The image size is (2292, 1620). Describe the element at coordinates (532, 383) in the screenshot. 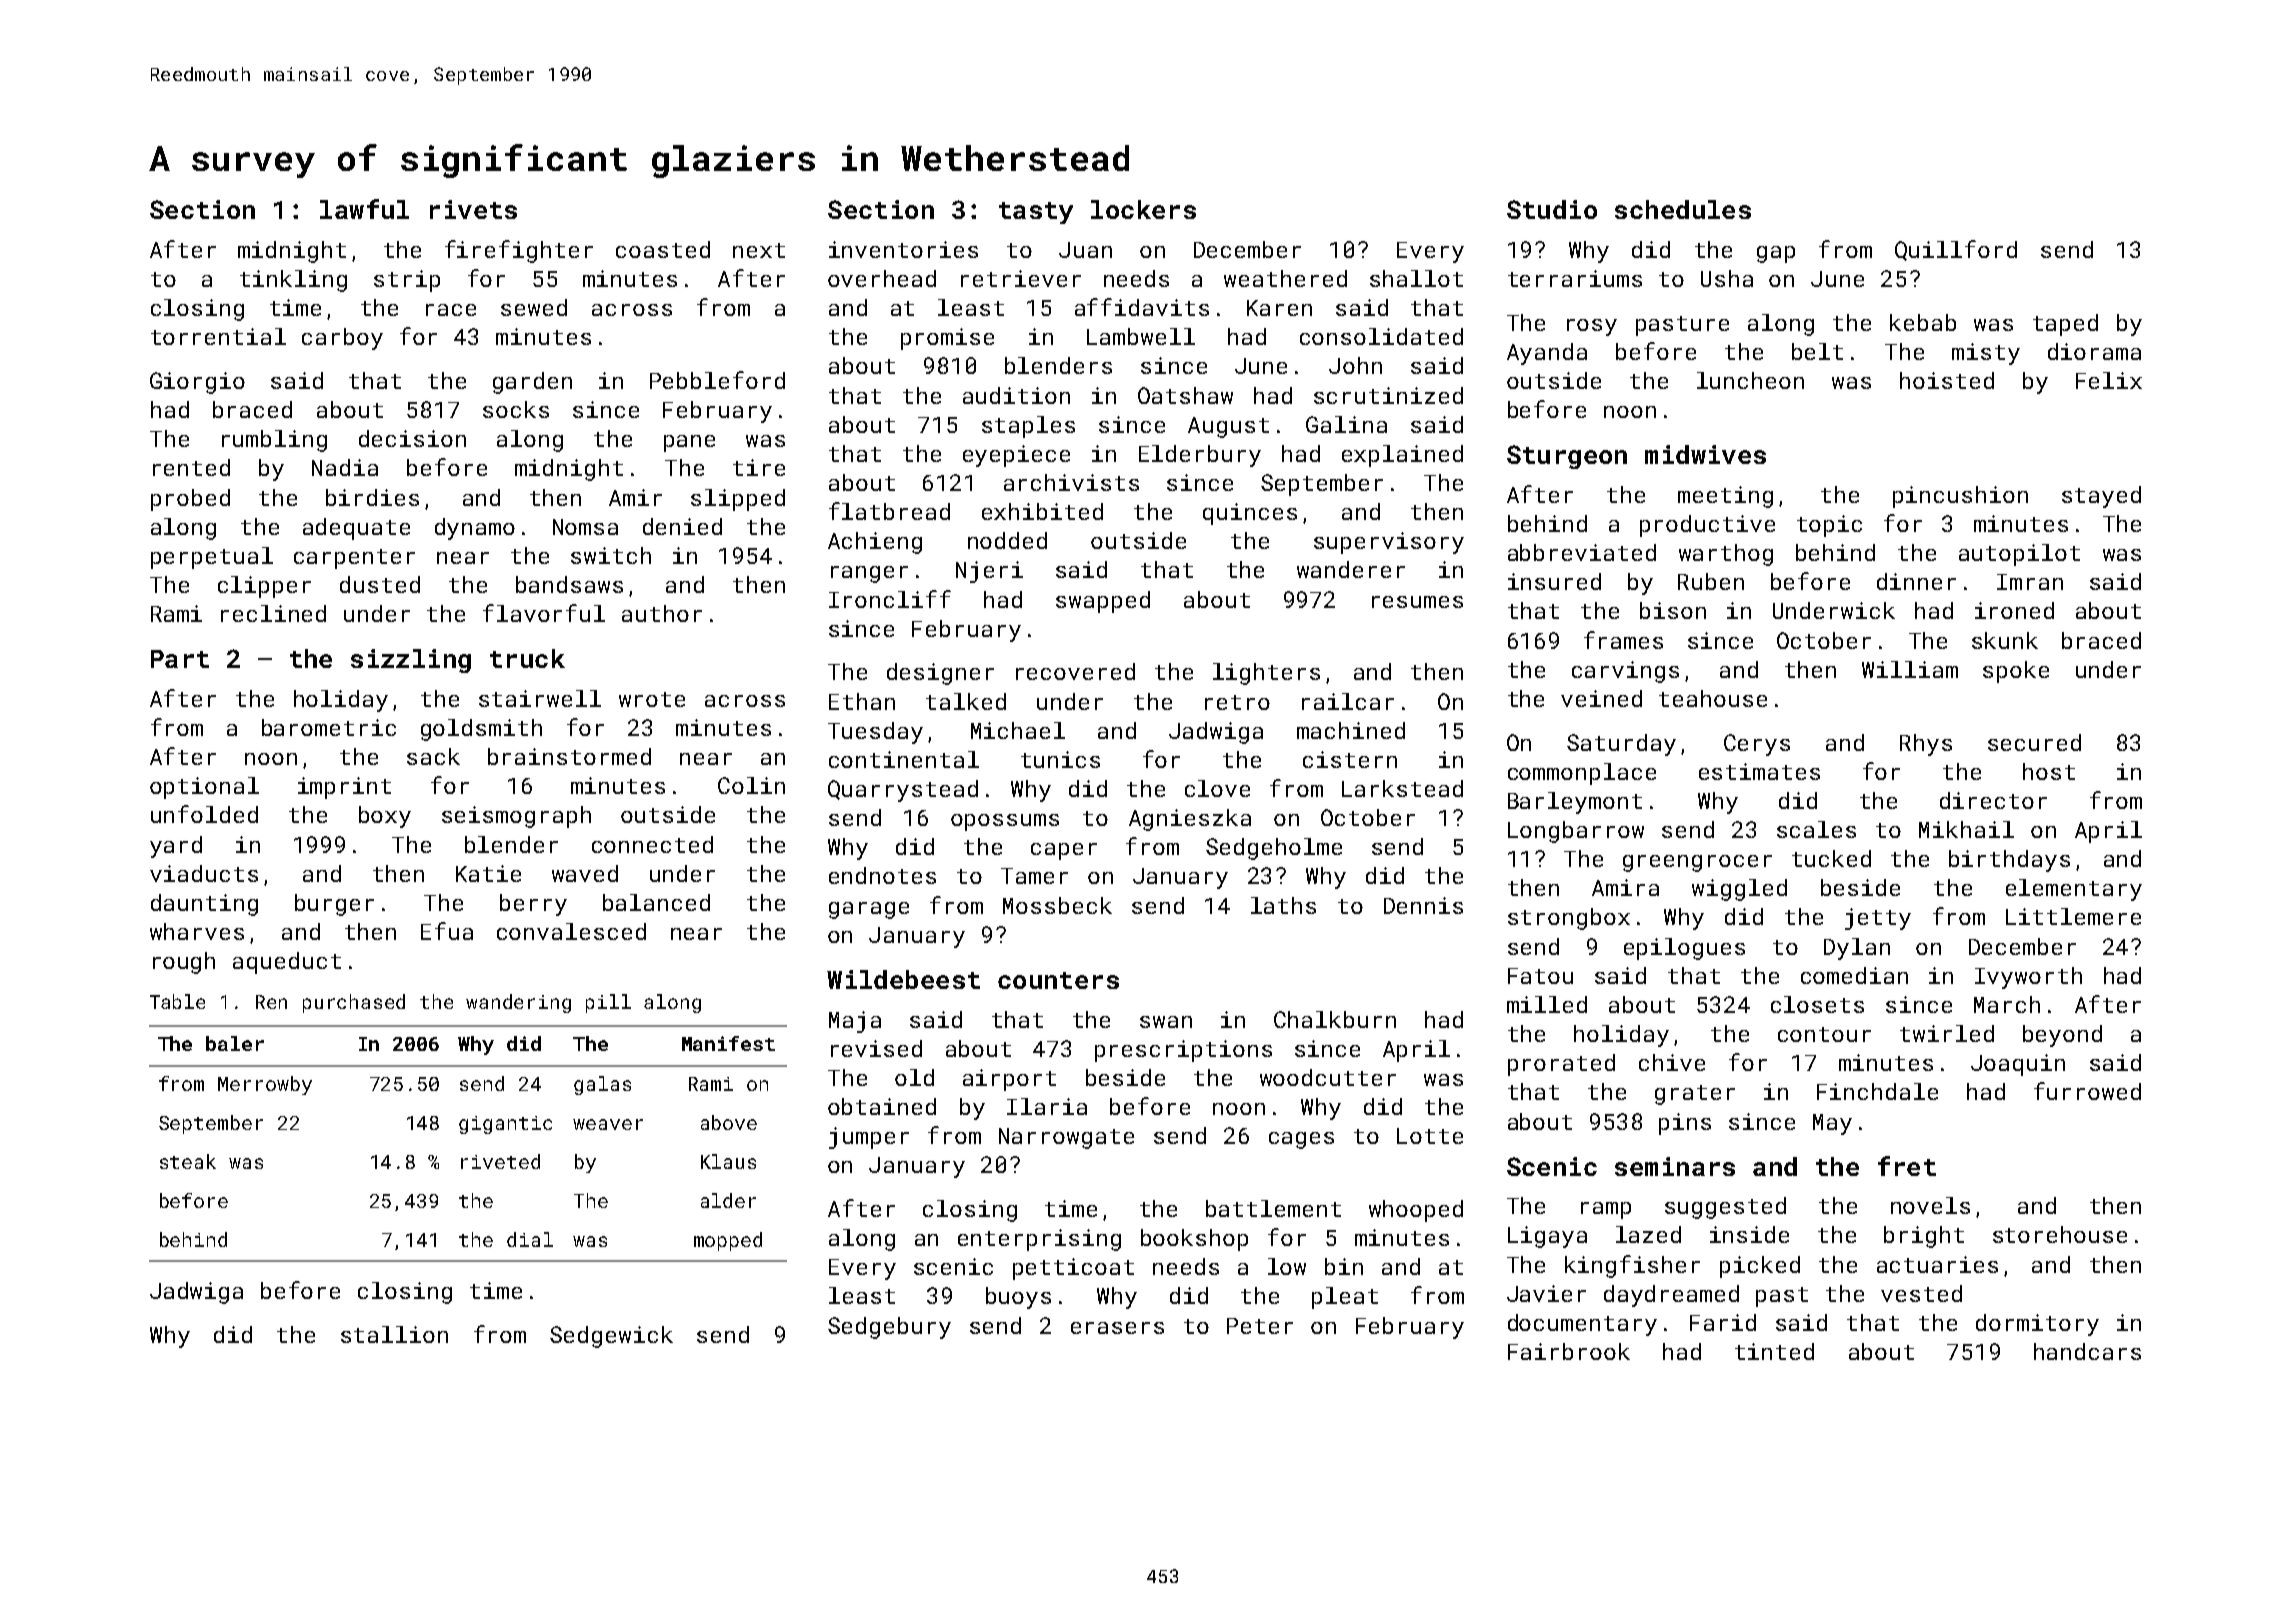

I see `garden` at that location.
